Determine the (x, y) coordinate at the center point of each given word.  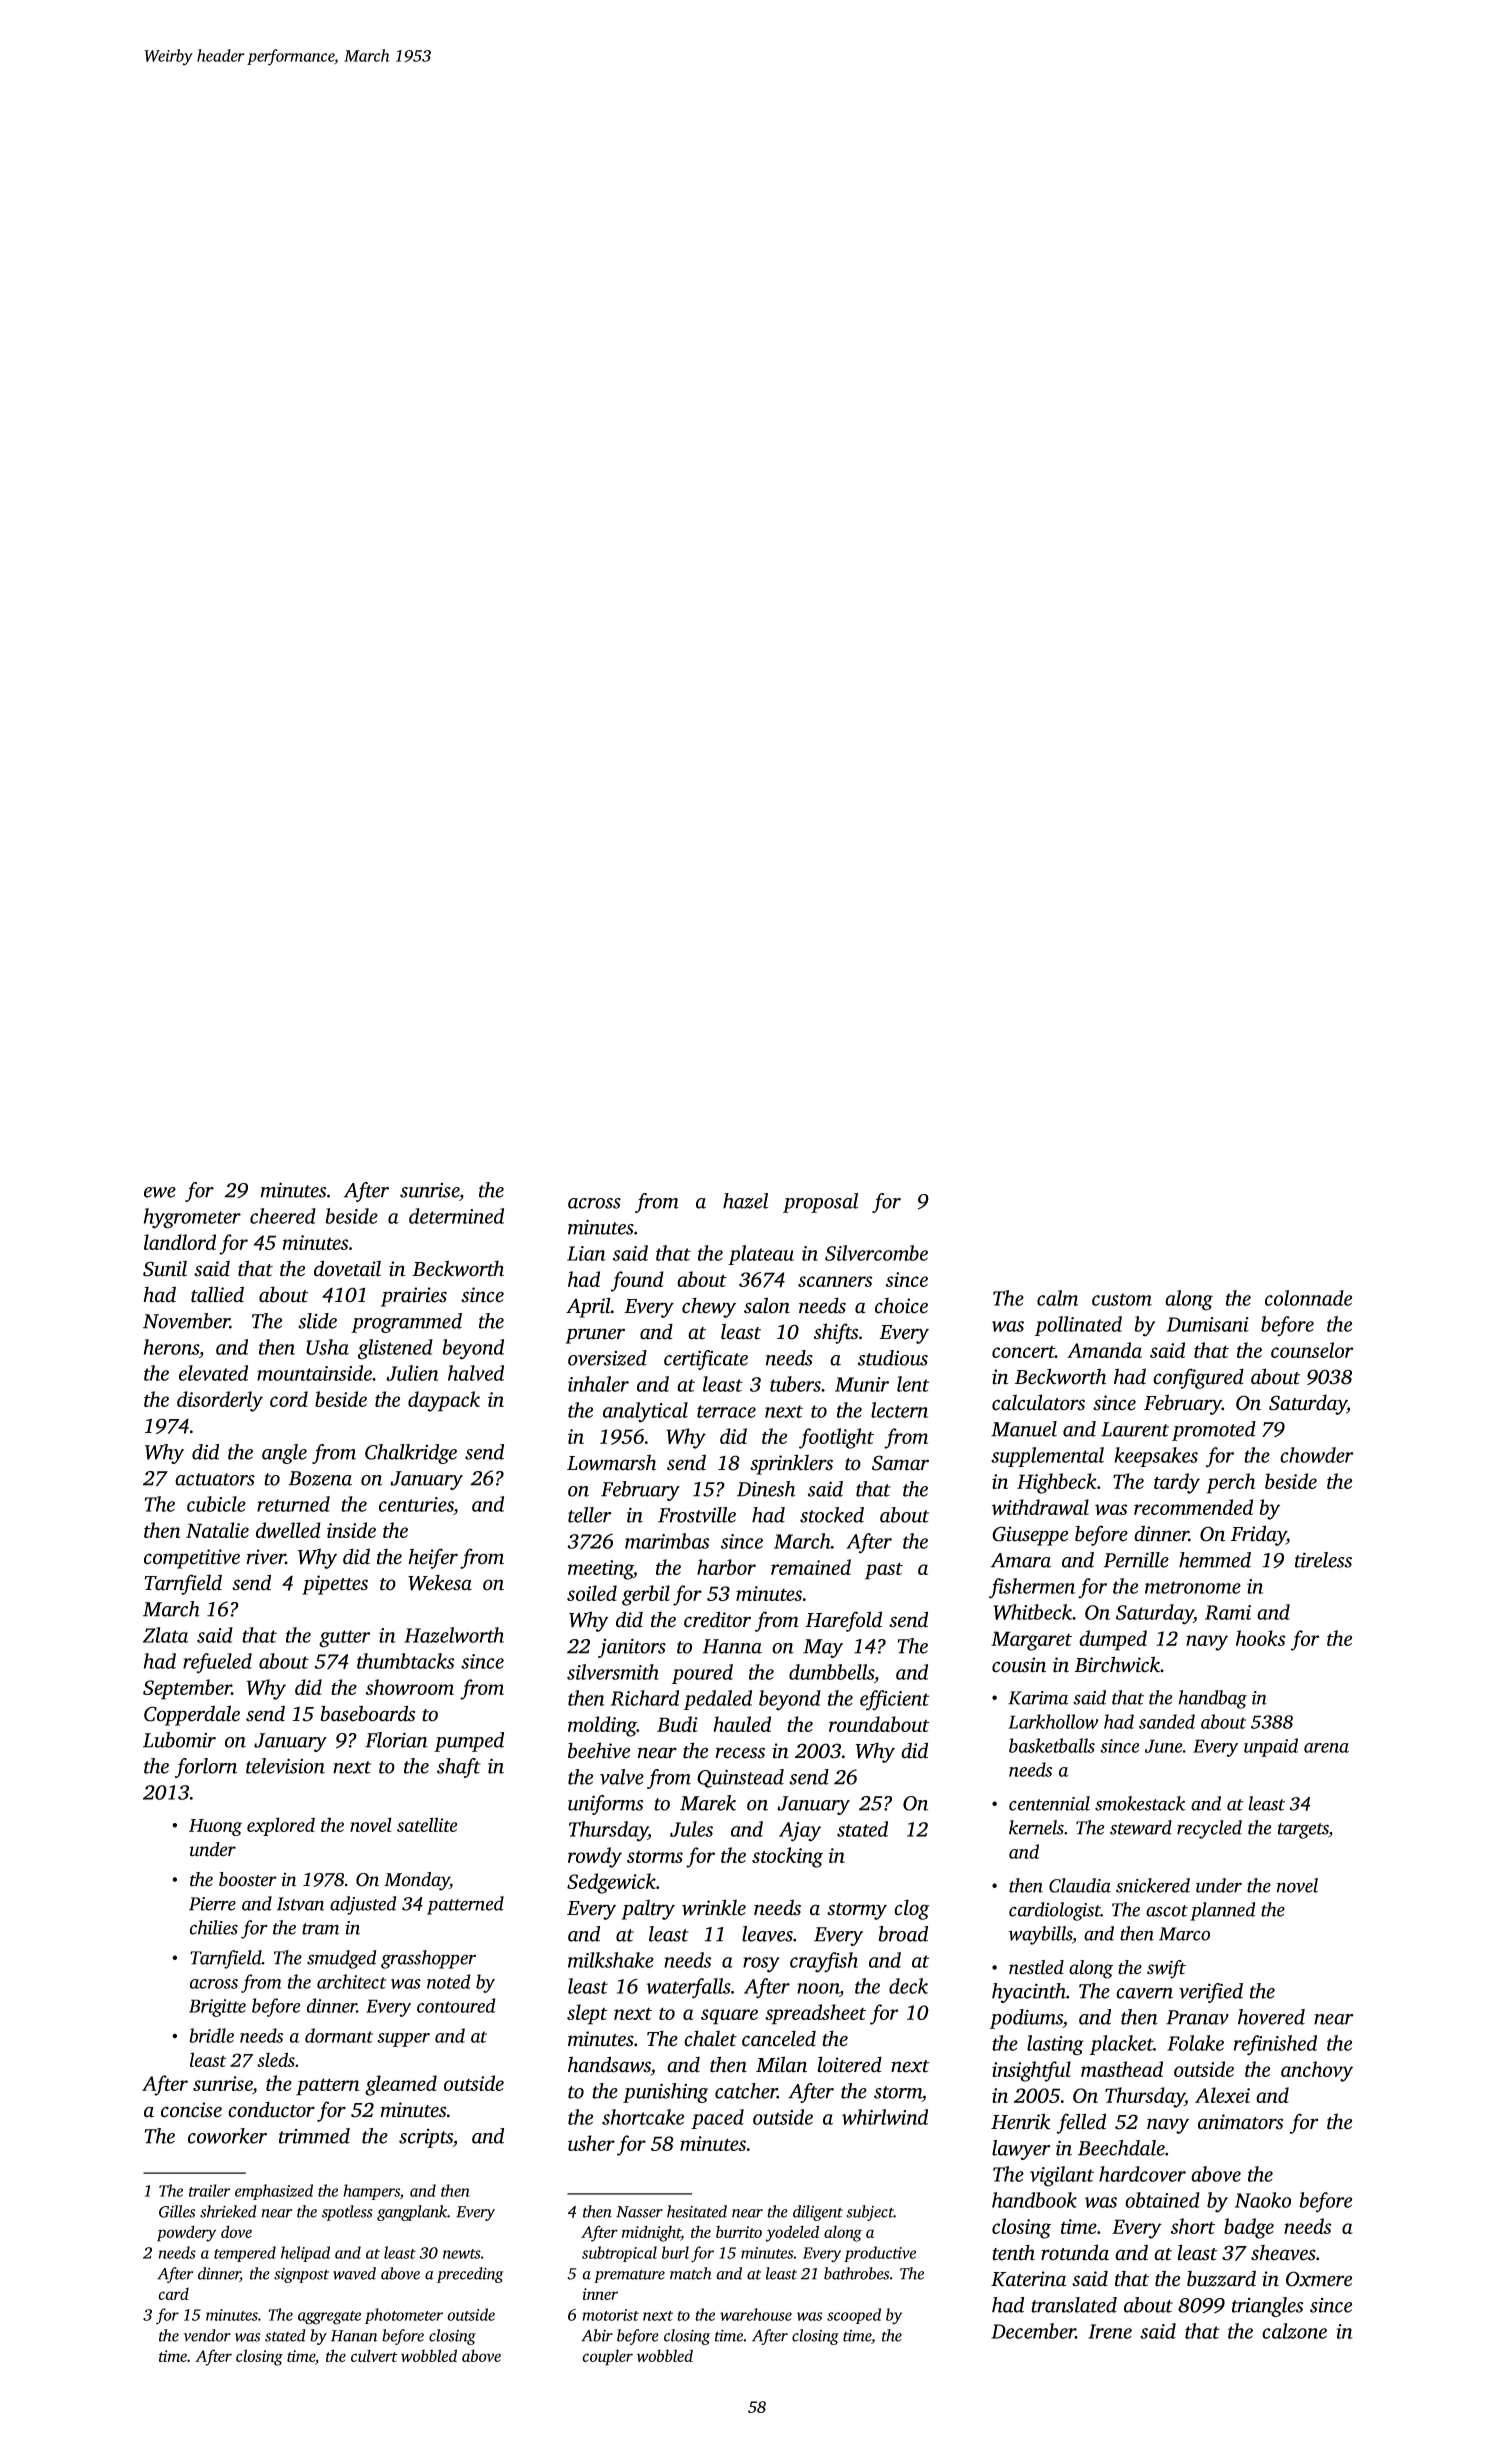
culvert (374, 2355)
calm (1057, 1298)
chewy (709, 1307)
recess (740, 1753)
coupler (607, 2357)
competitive (192, 1559)
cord (289, 1399)
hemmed (1215, 1560)
